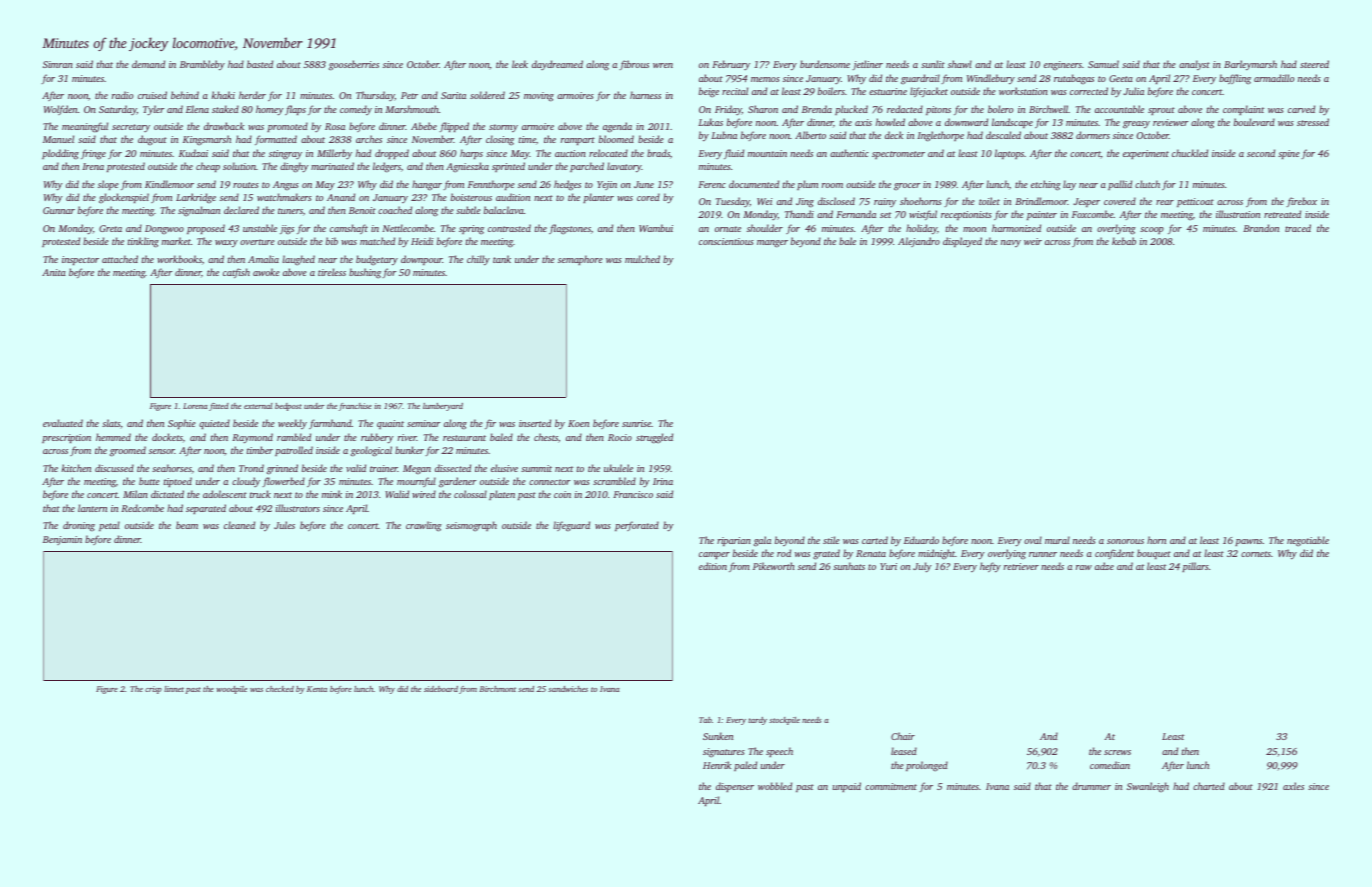 This screenshot has height=887, width=1372. What do you see at coordinates (153, 690) in the screenshot?
I see `crisp` at bounding box center [153, 690].
